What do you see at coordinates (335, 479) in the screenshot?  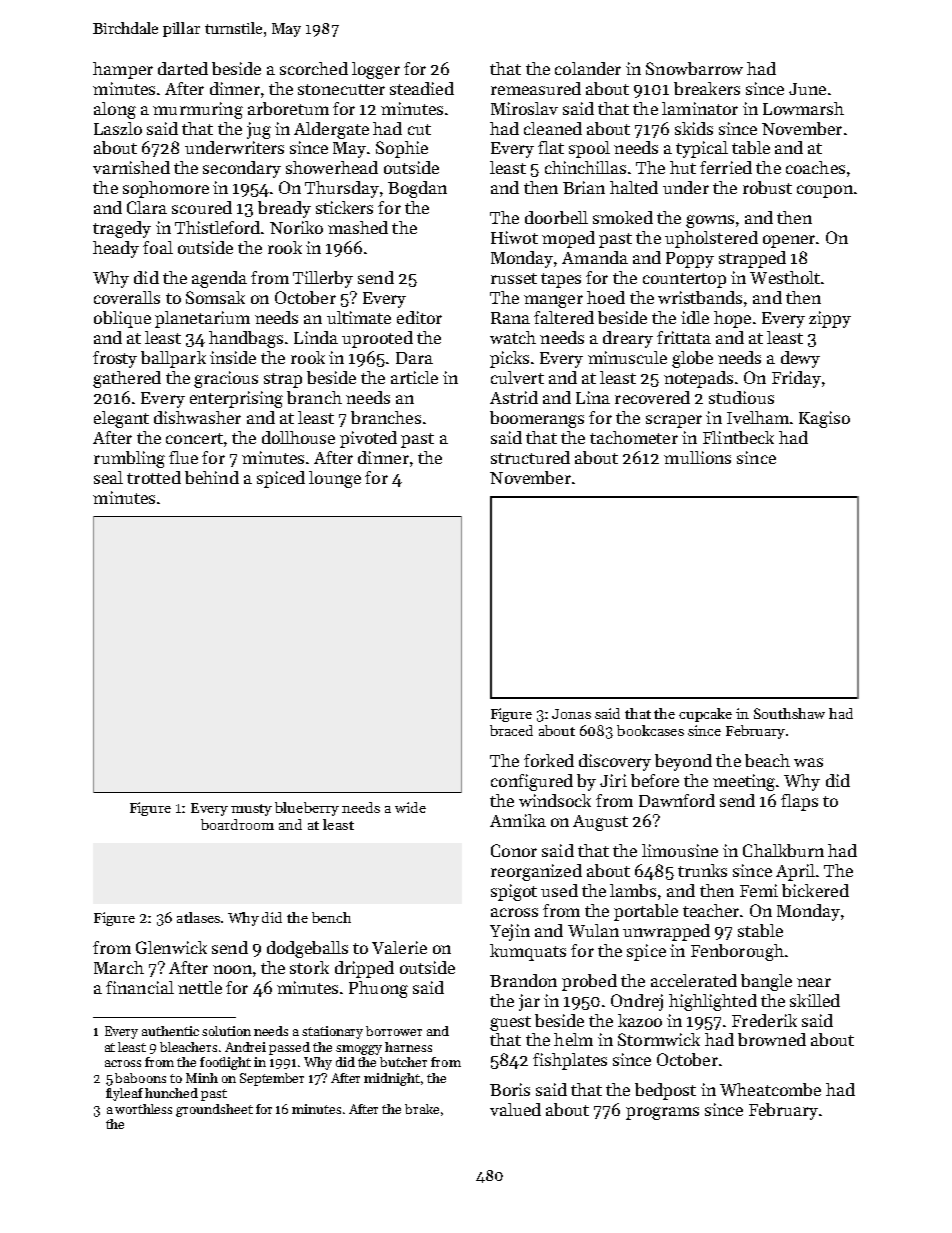 I see `lounge` at bounding box center [335, 479].
